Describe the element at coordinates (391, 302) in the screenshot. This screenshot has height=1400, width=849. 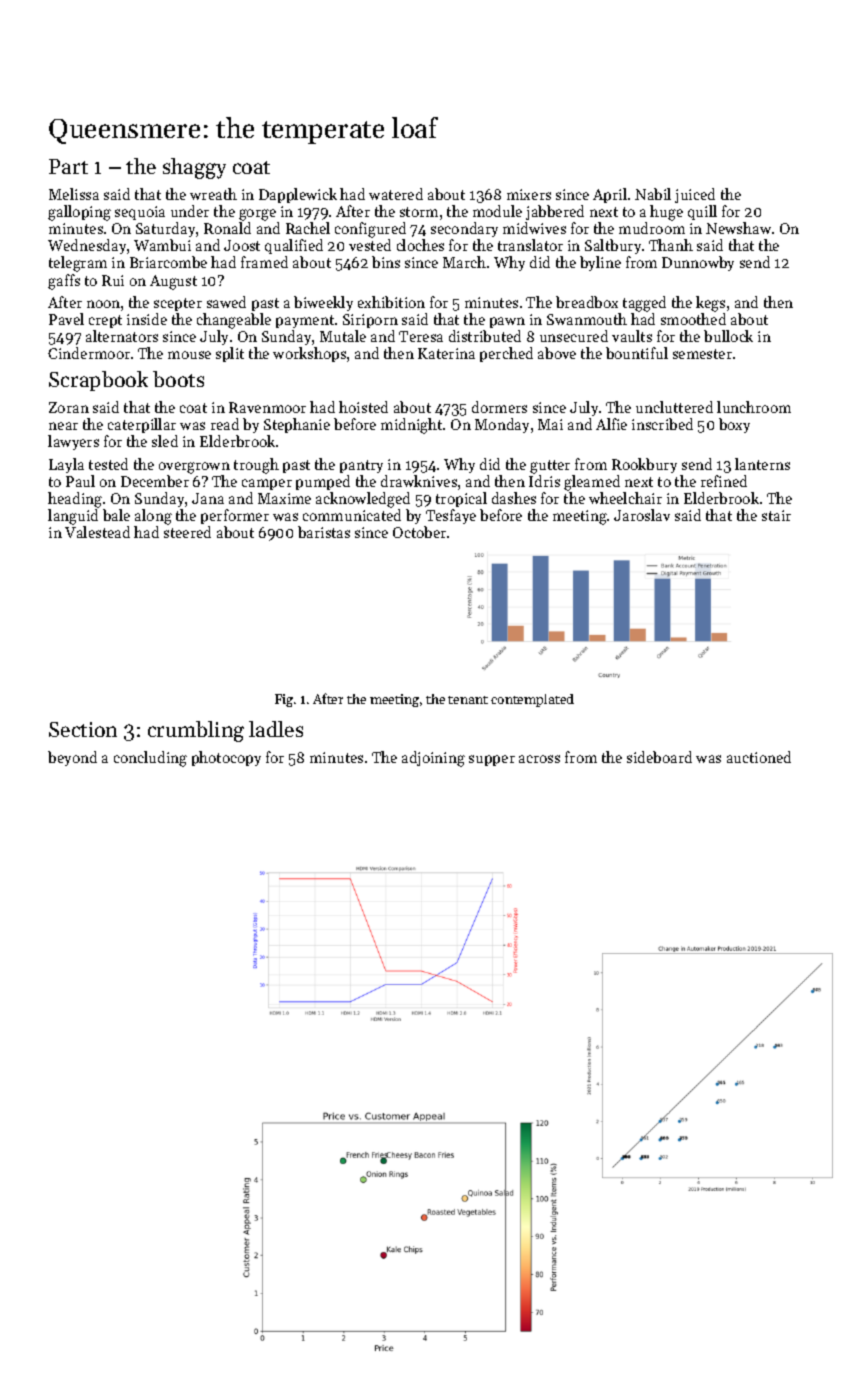
I see `exhibition` at that location.
